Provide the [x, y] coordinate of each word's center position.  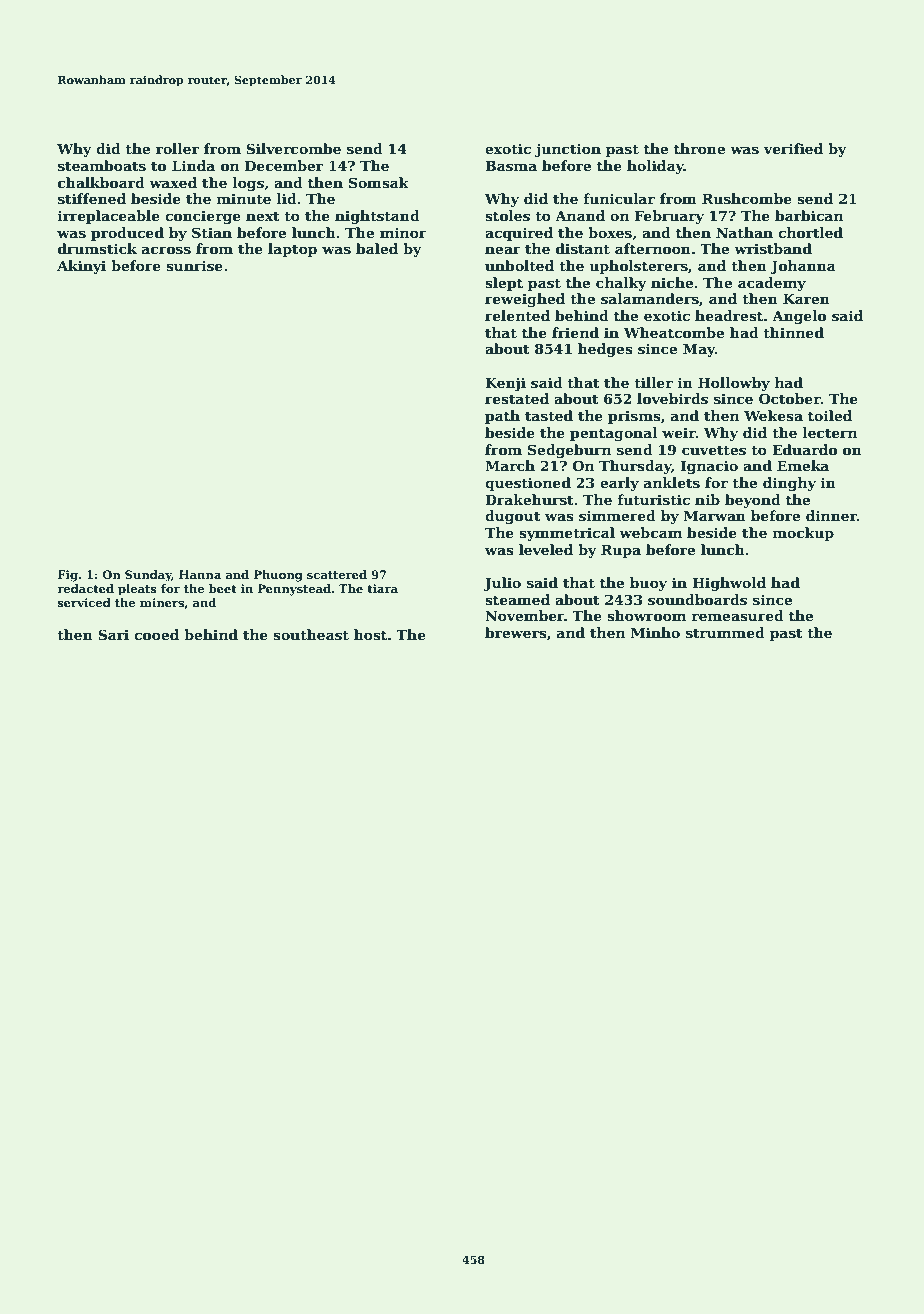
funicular [619, 198]
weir [679, 432]
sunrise [194, 265]
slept [504, 284]
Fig [68, 576]
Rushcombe [747, 198]
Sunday [148, 576]
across [166, 250]
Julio [502, 584]
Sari [113, 634]
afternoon [653, 248]
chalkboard [101, 182]
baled [377, 248]
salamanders [650, 298]
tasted [549, 415]
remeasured [737, 615]
